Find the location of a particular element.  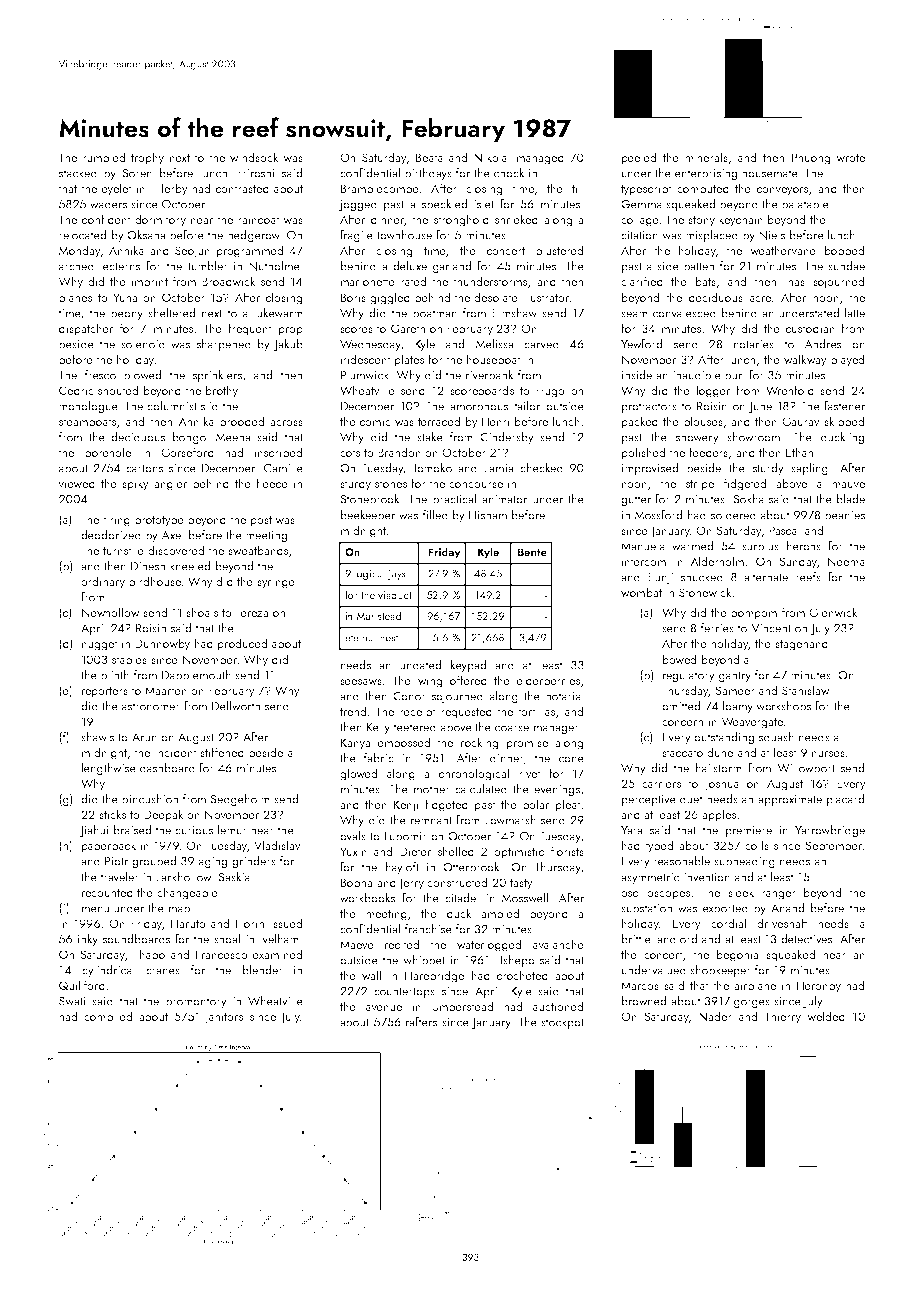

Stanislaw is located at coordinates (806, 690).
